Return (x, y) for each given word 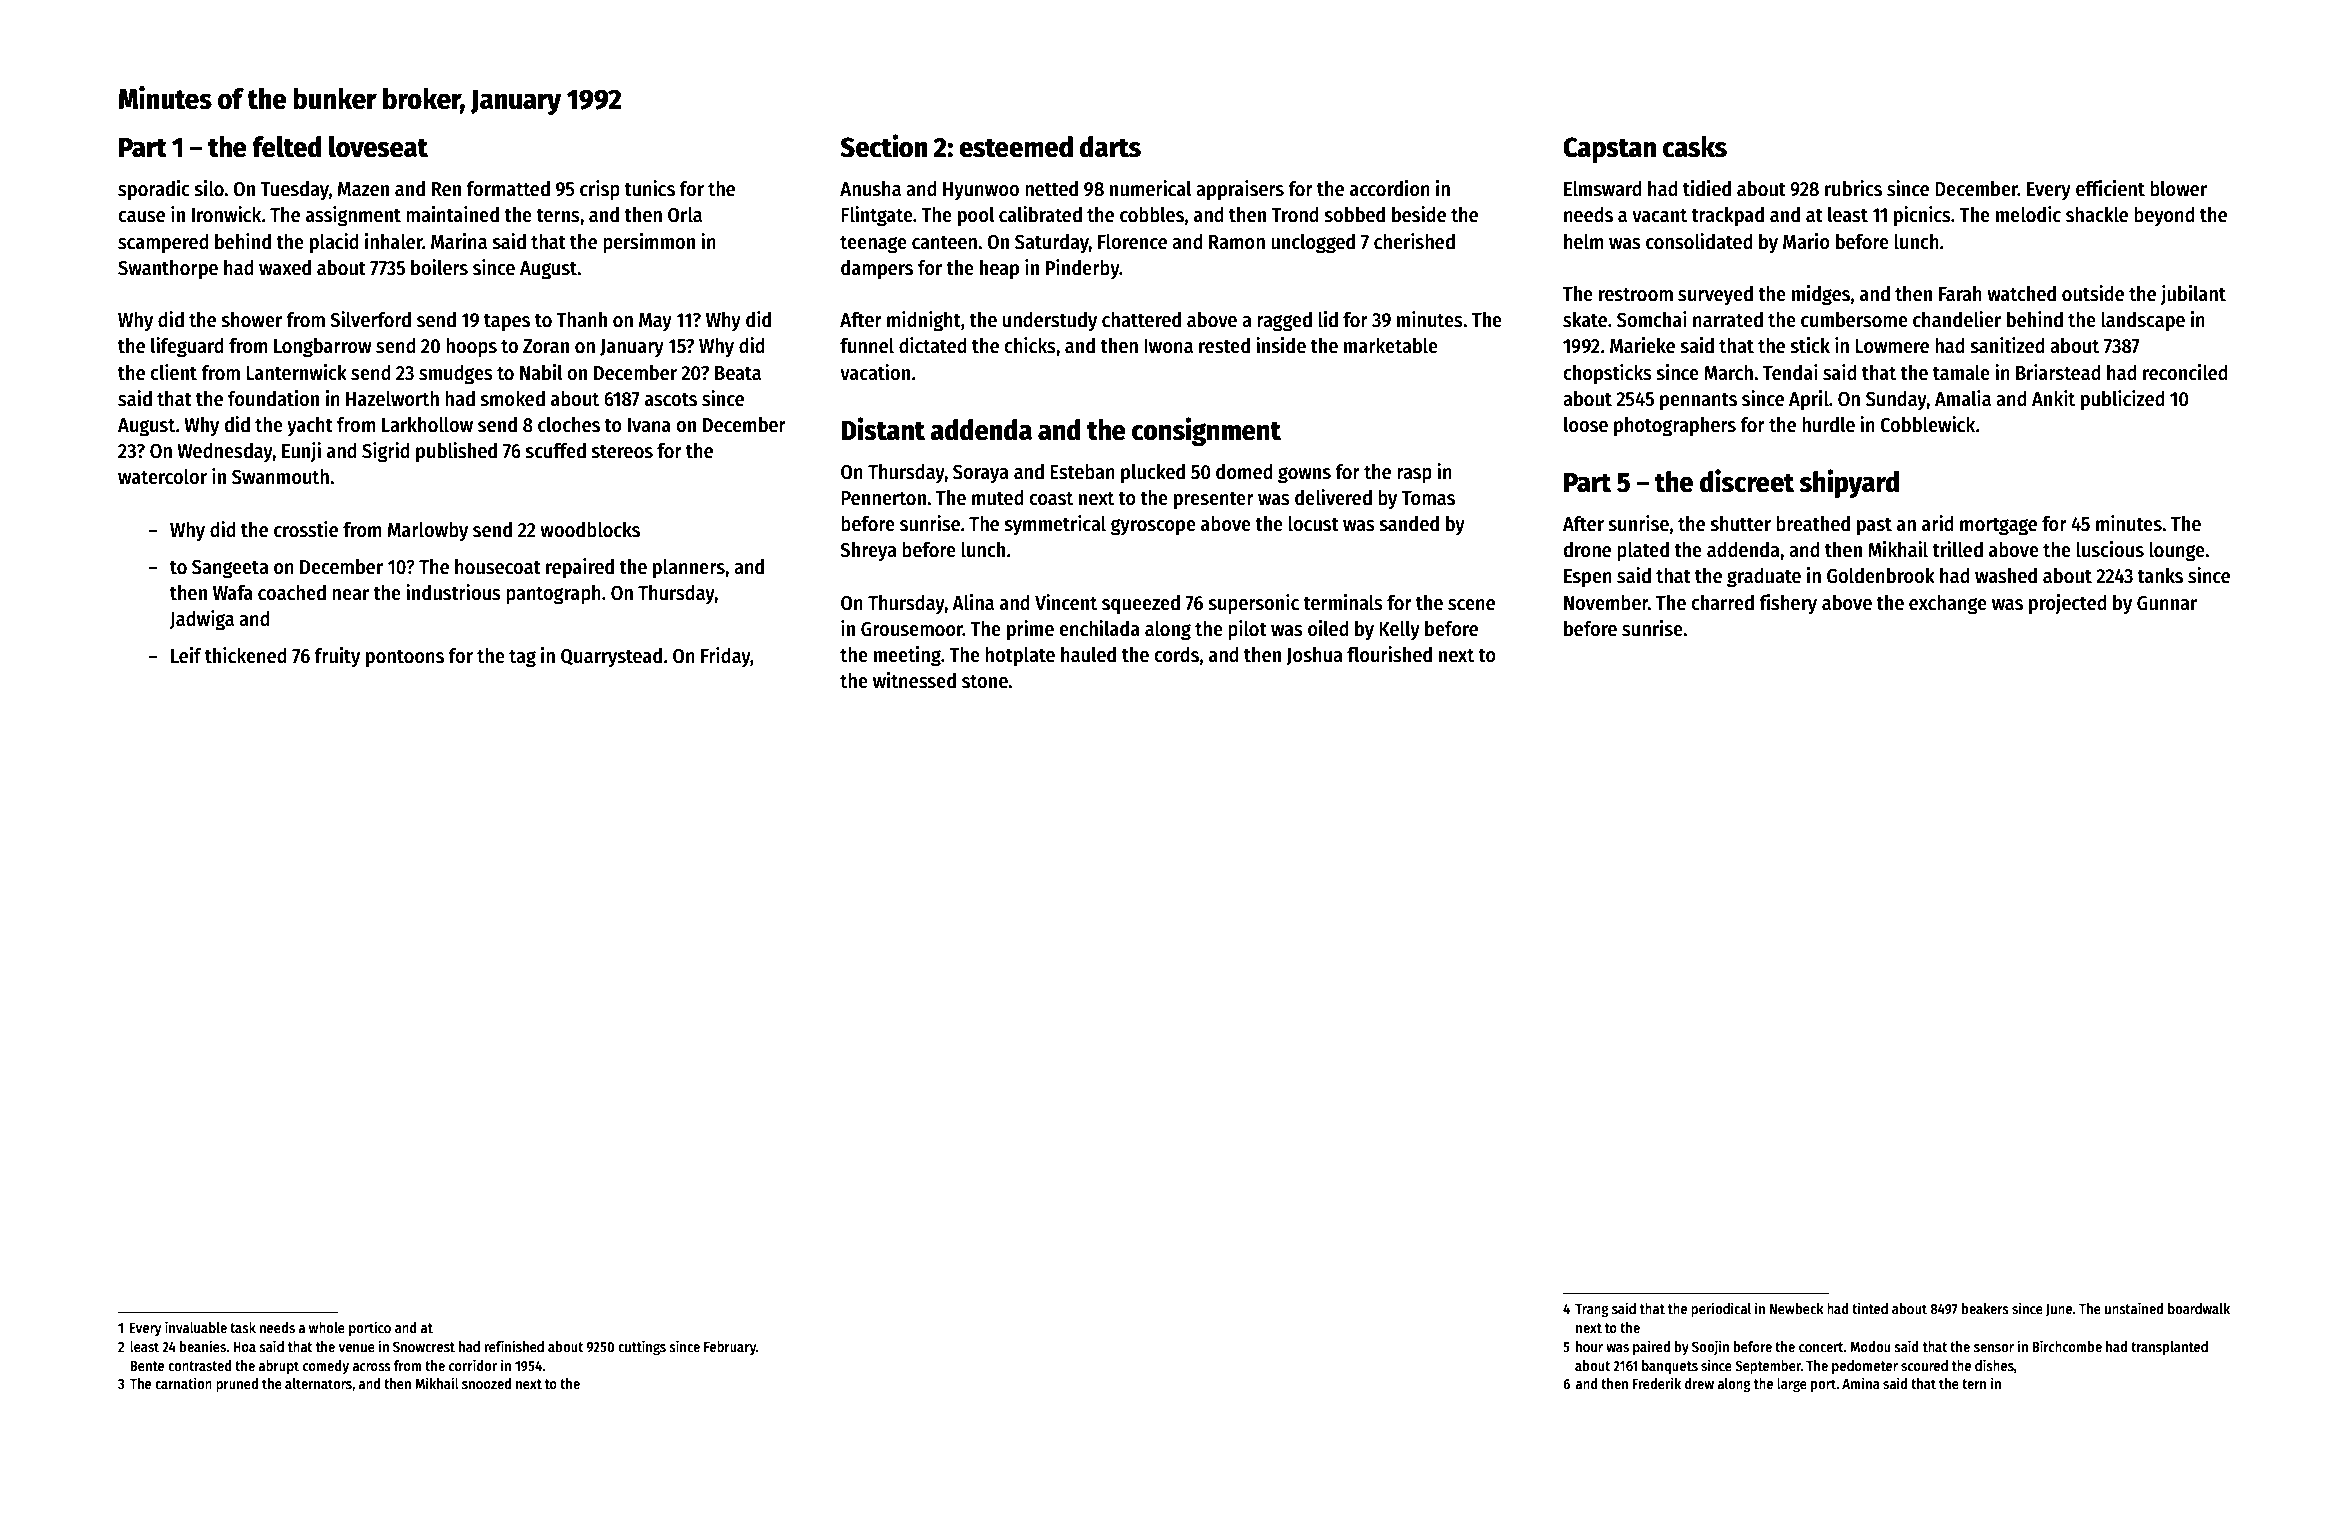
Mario (1806, 241)
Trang (1592, 1310)
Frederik (1657, 1383)
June (2059, 1310)
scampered (163, 244)
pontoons (405, 658)
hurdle (1828, 425)
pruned (237, 1385)
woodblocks (590, 530)
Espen (1588, 578)
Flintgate (877, 216)
